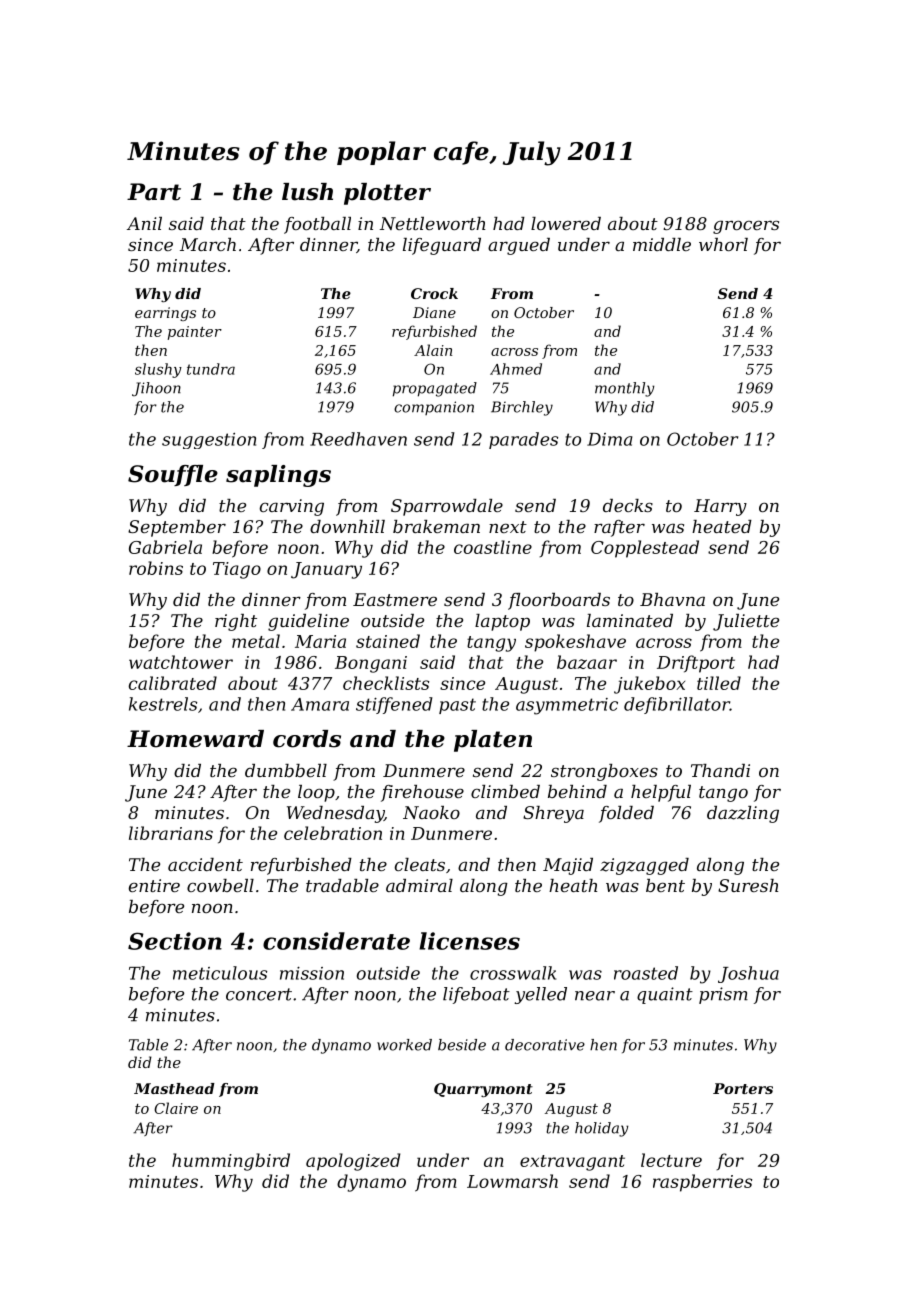 This screenshot has width=908, height=1316. I want to click on hummingbird, so click(231, 1162).
